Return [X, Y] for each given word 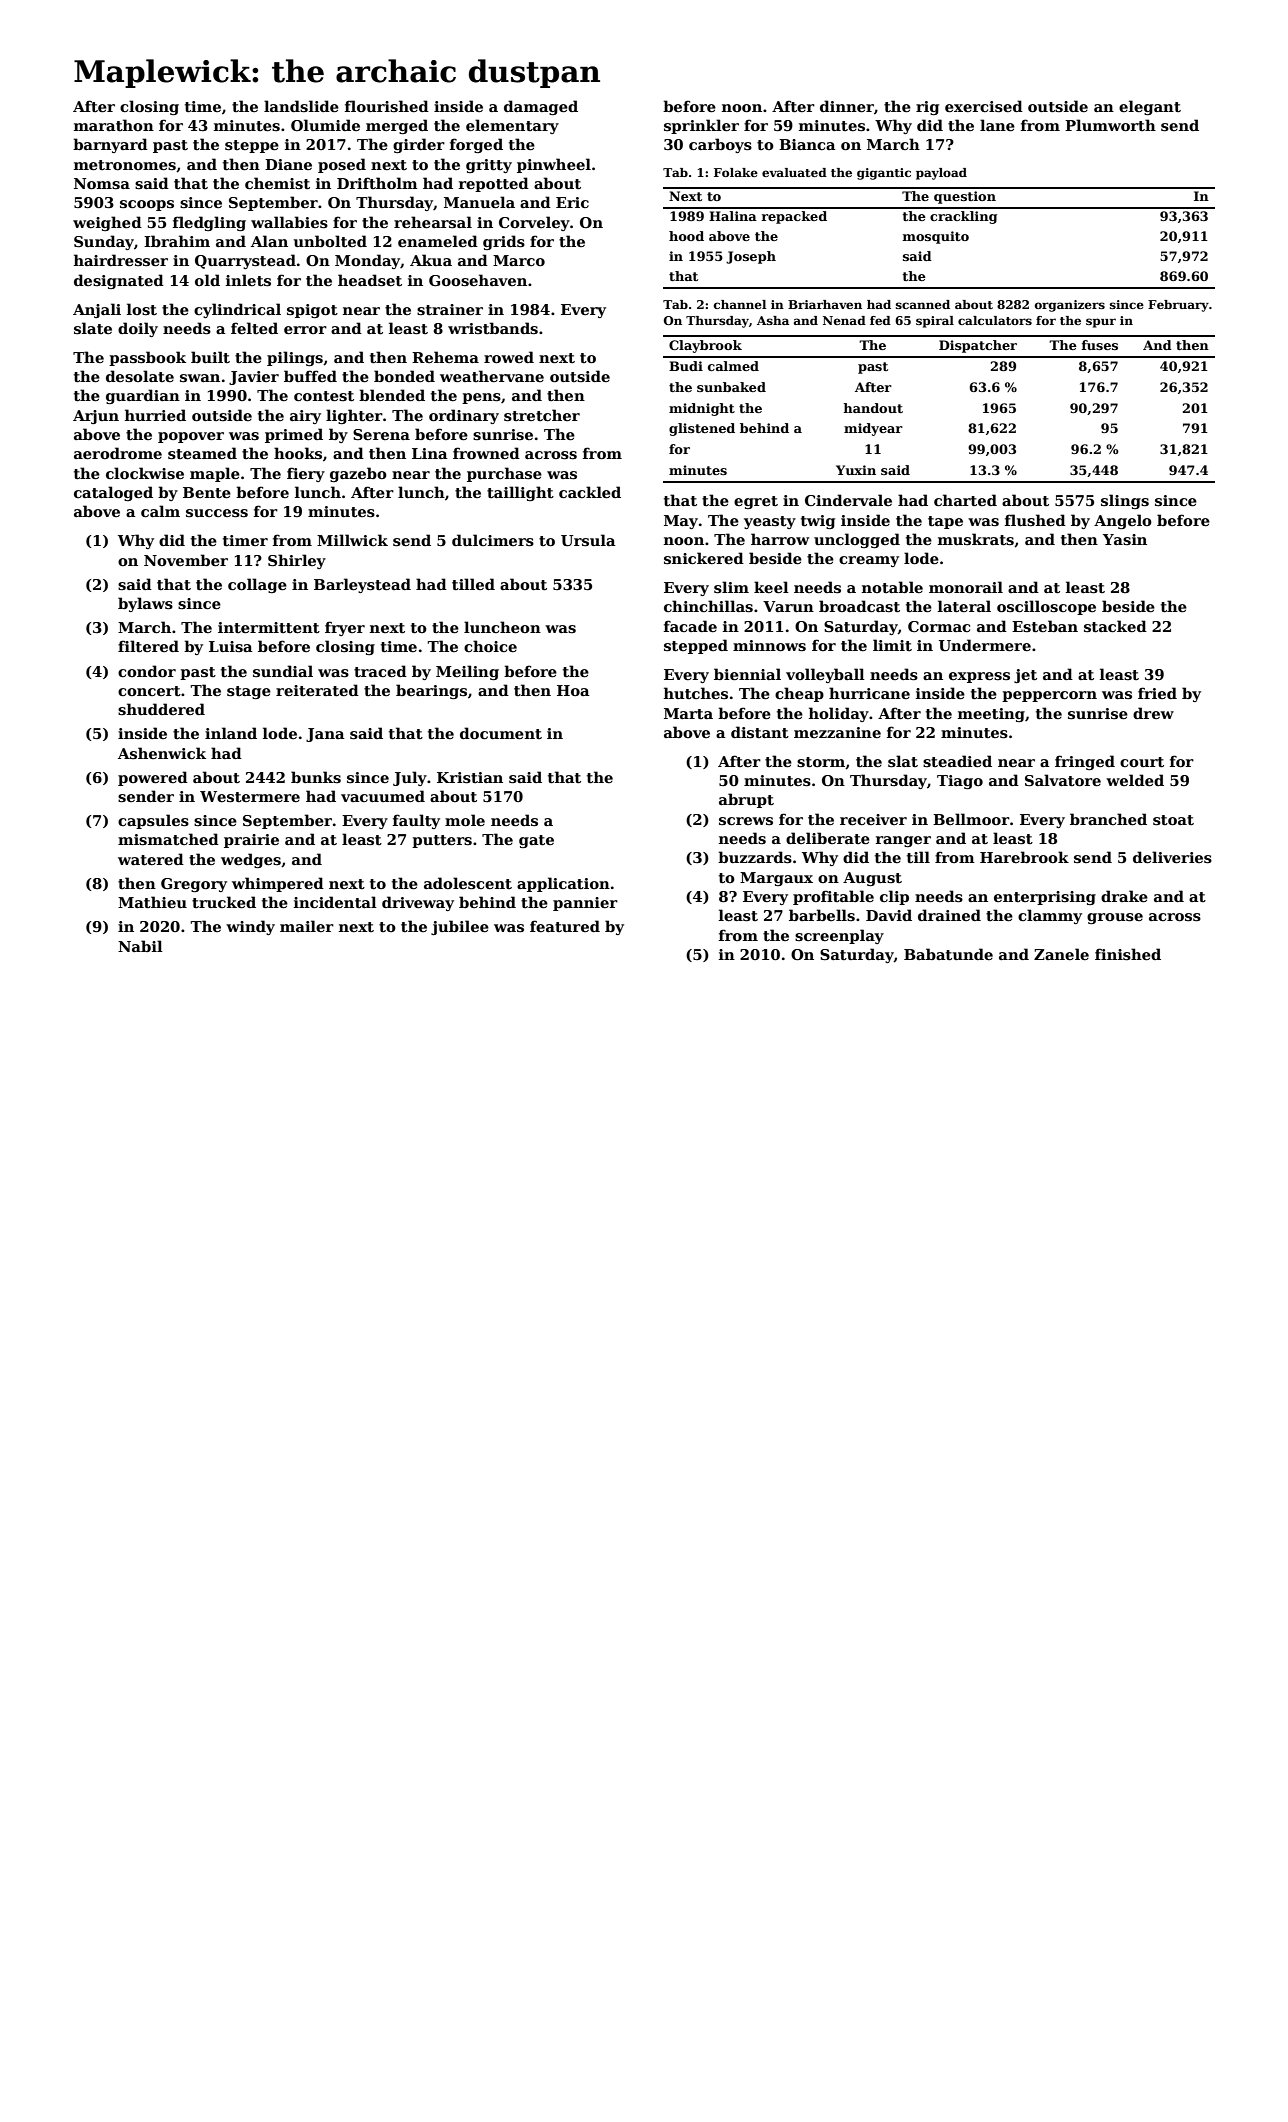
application [563, 884]
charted [965, 500]
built [210, 357]
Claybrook [705, 346]
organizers [1070, 306]
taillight [520, 493]
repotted [494, 184]
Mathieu [152, 902]
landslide [301, 106]
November [186, 560]
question [965, 197]
